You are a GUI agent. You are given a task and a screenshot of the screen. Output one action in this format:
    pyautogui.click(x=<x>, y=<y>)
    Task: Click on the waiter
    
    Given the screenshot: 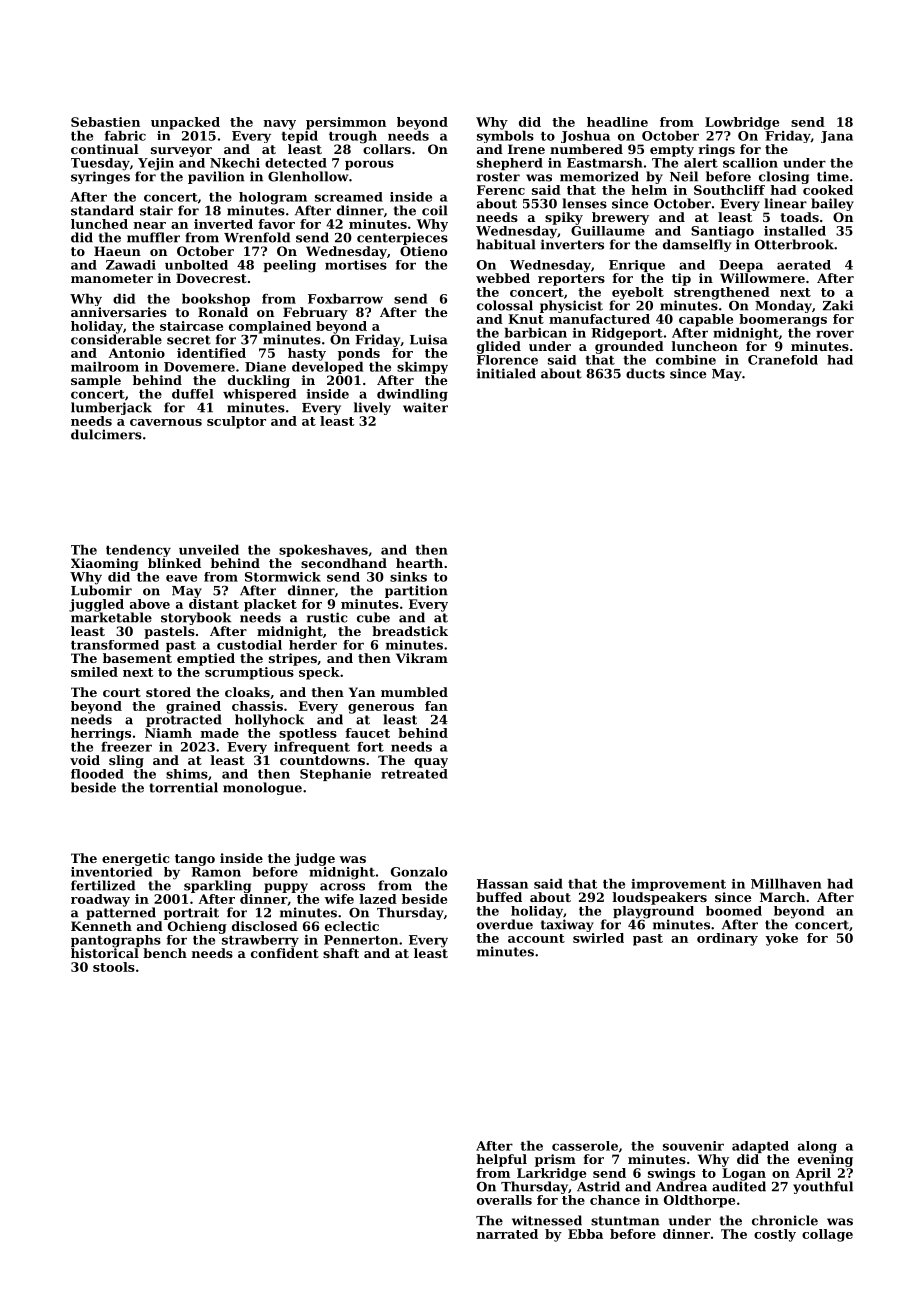 What is the action you would take?
    pyautogui.click(x=425, y=407)
